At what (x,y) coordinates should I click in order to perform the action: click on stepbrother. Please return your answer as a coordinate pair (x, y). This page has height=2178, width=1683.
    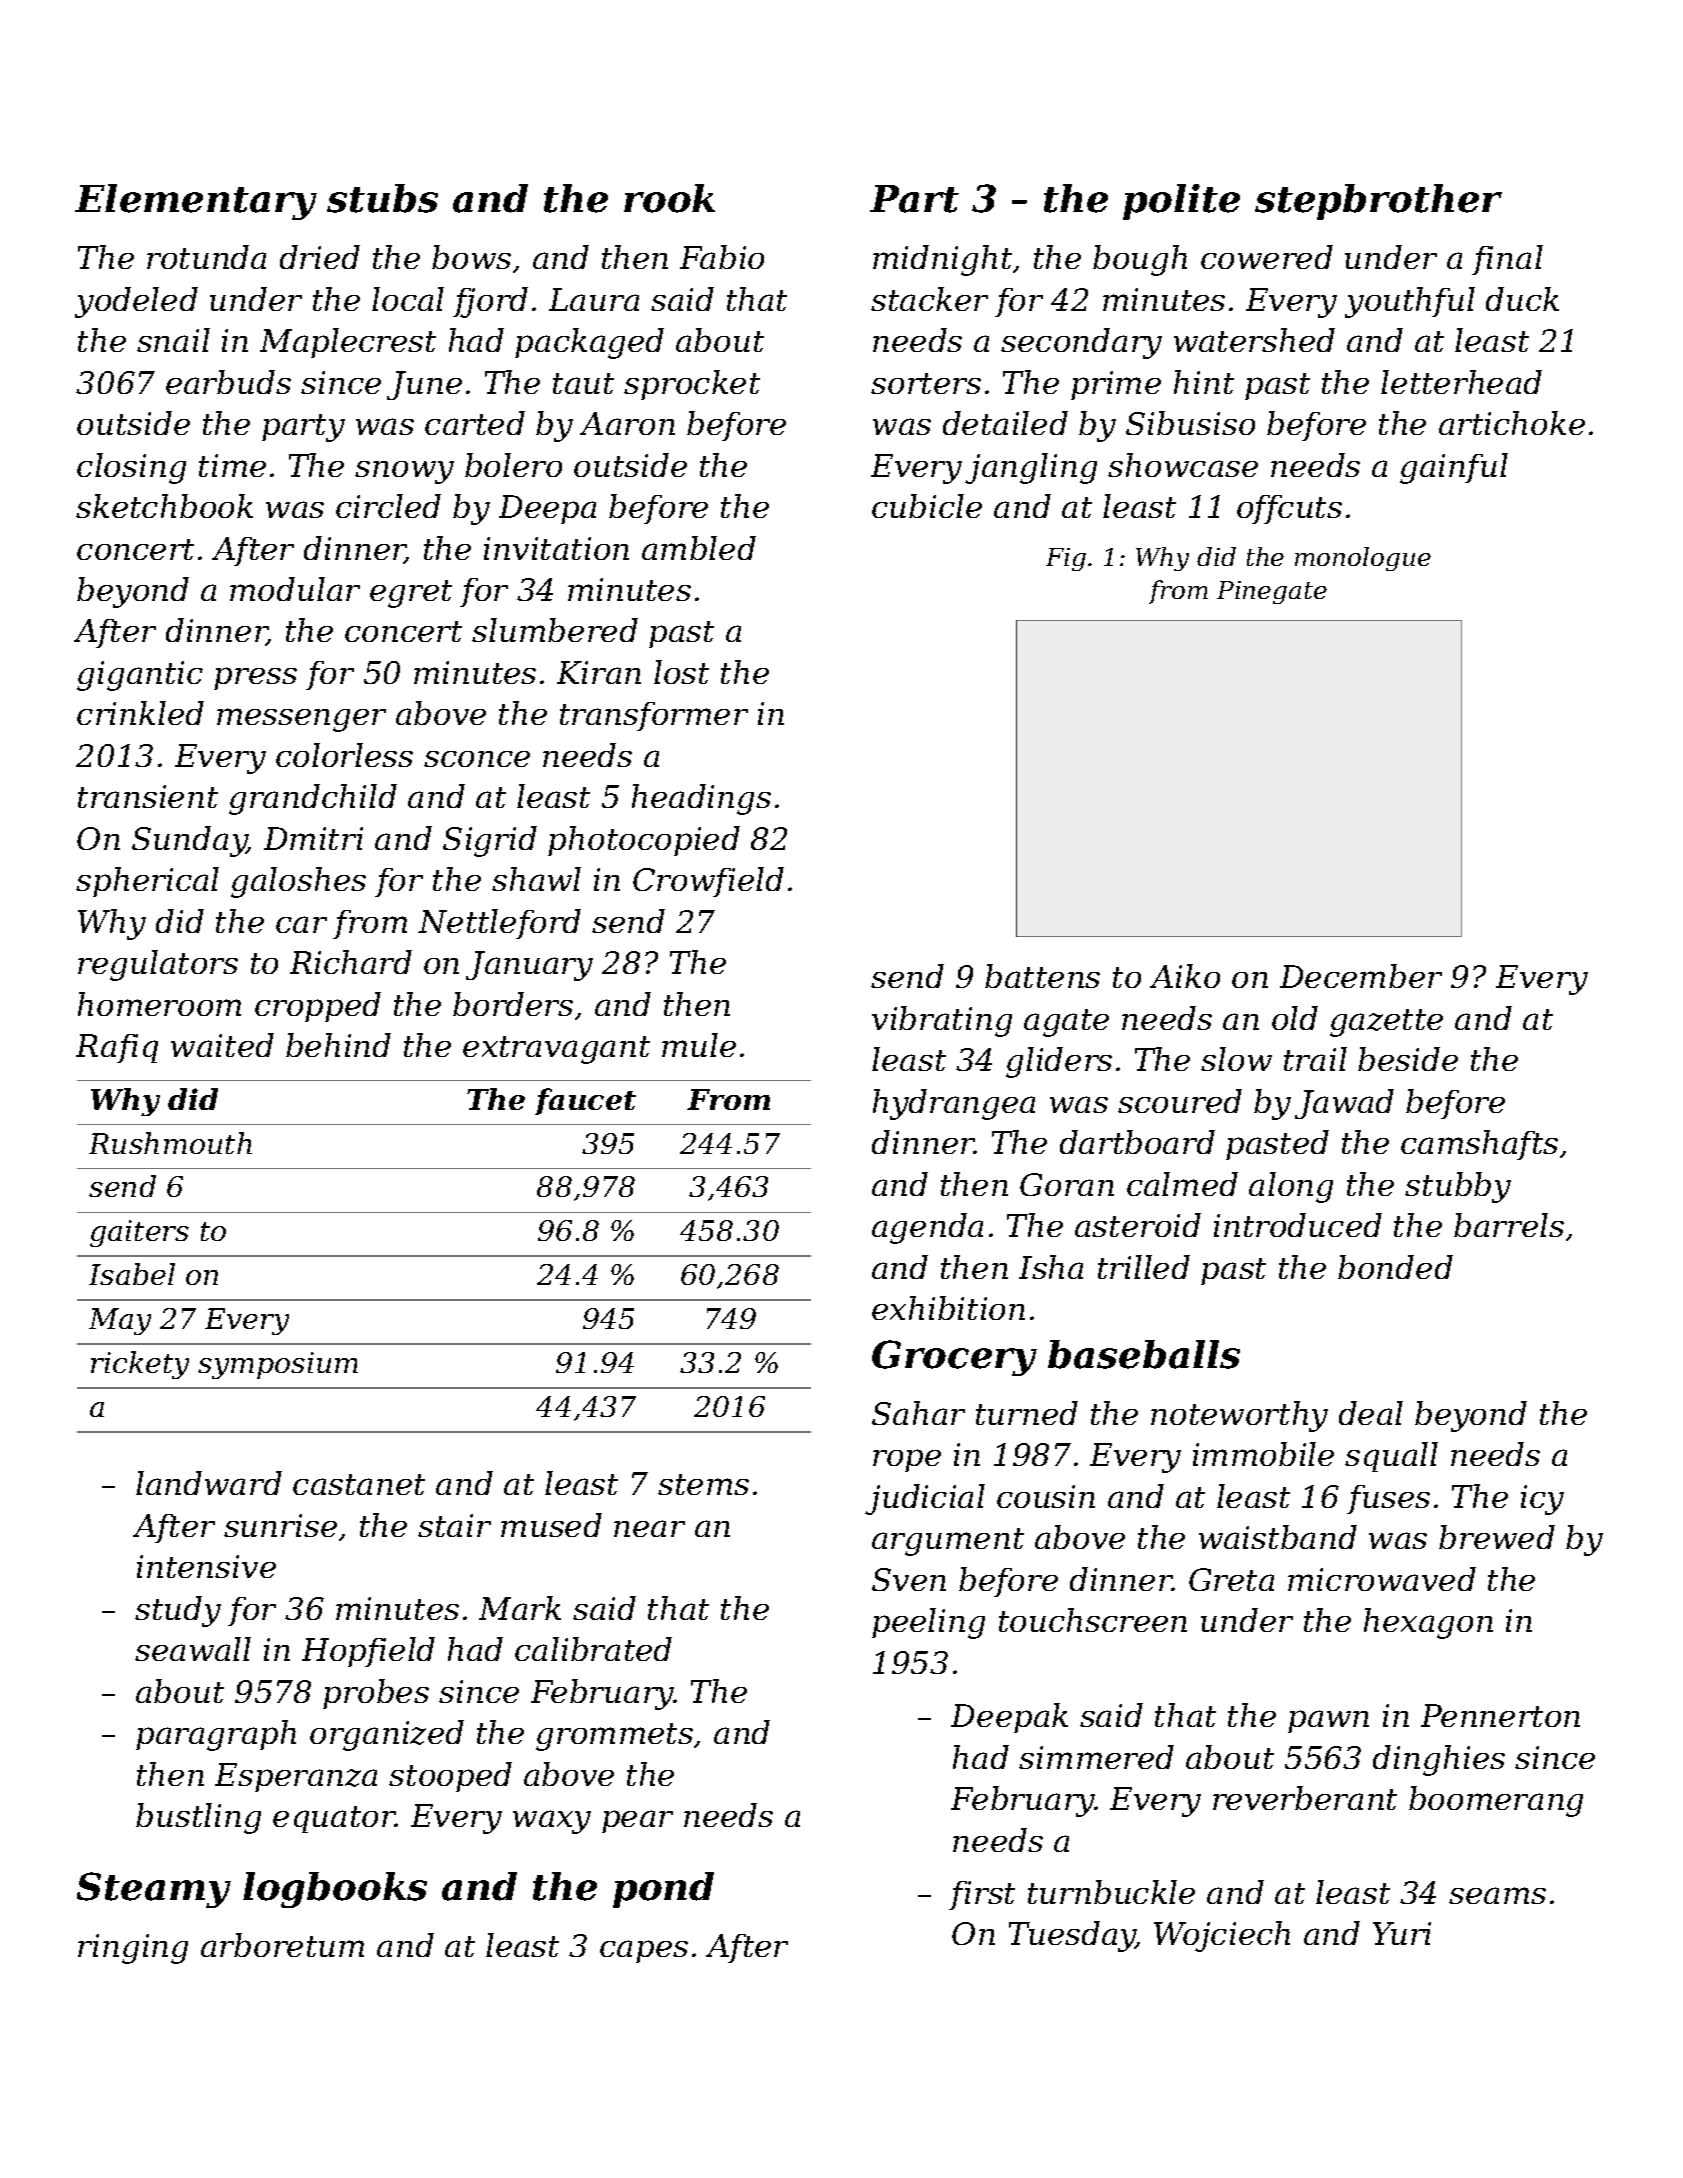
    Looking at the image, I should click on (1378, 202).
